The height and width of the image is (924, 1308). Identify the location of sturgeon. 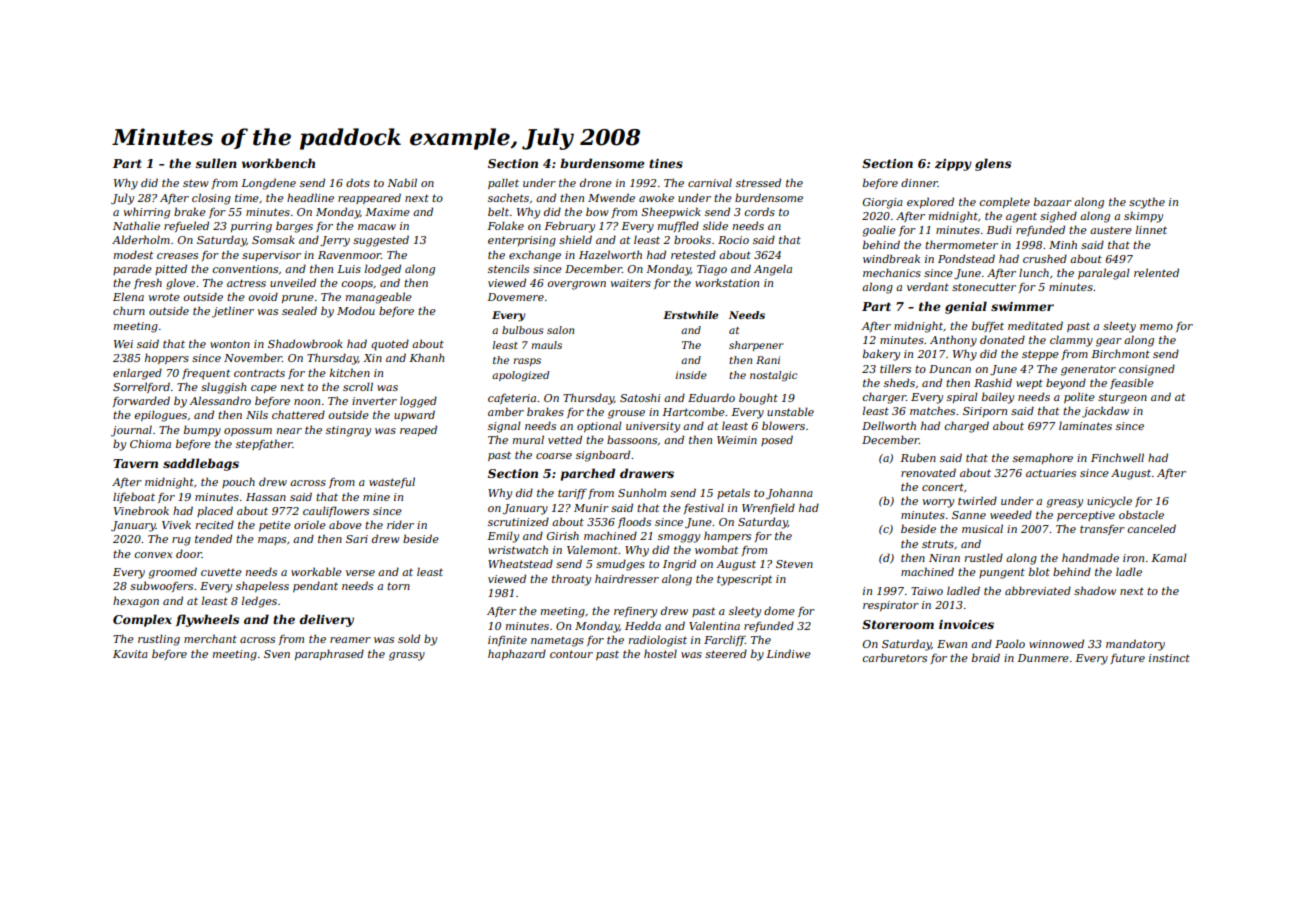
(1122, 399).
